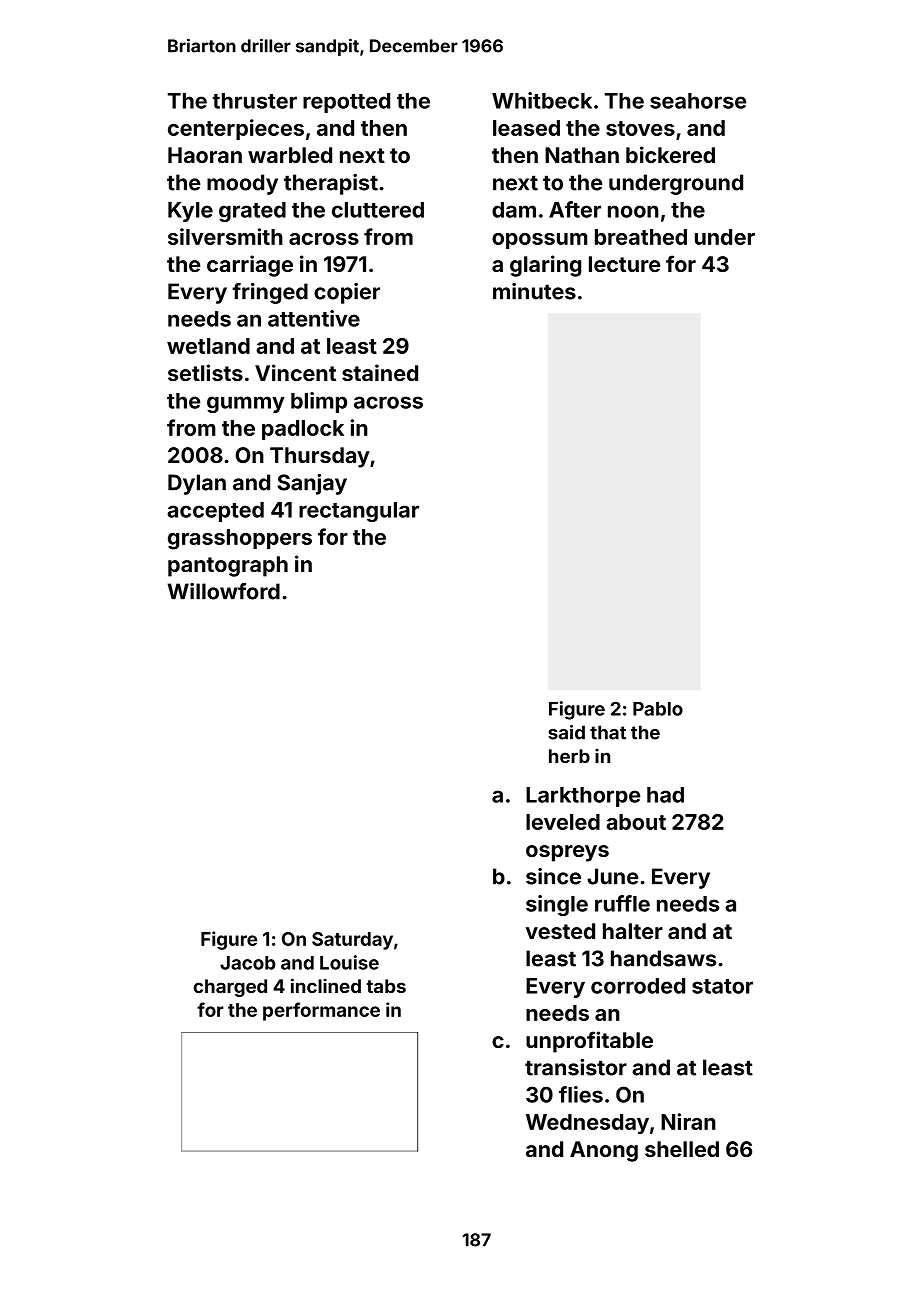  Describe the element at coordinates (321, 1011) in the screenshot. I see `performance` at that location.
